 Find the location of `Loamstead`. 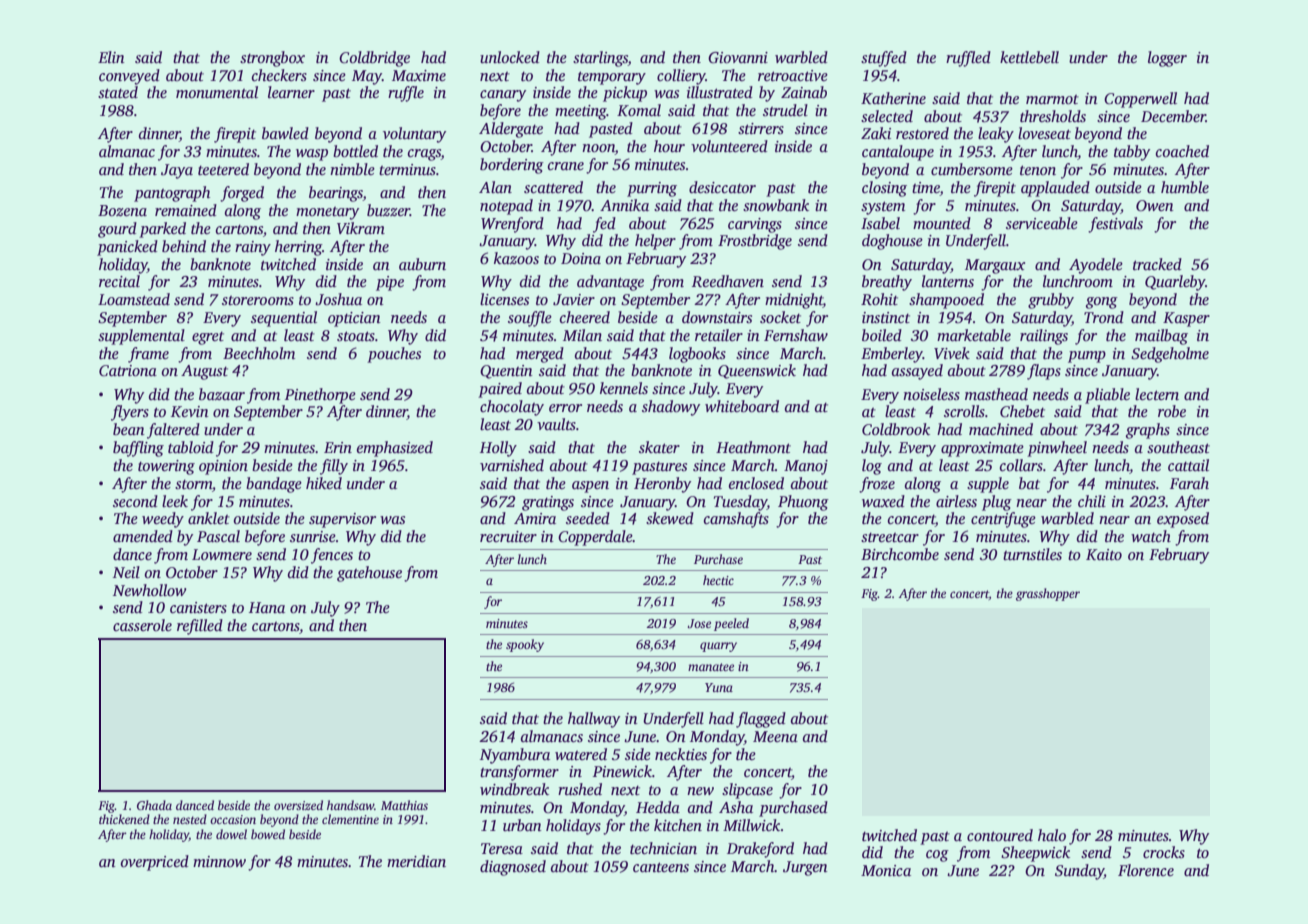

Loamstead is located at coordinates (134, 299).
